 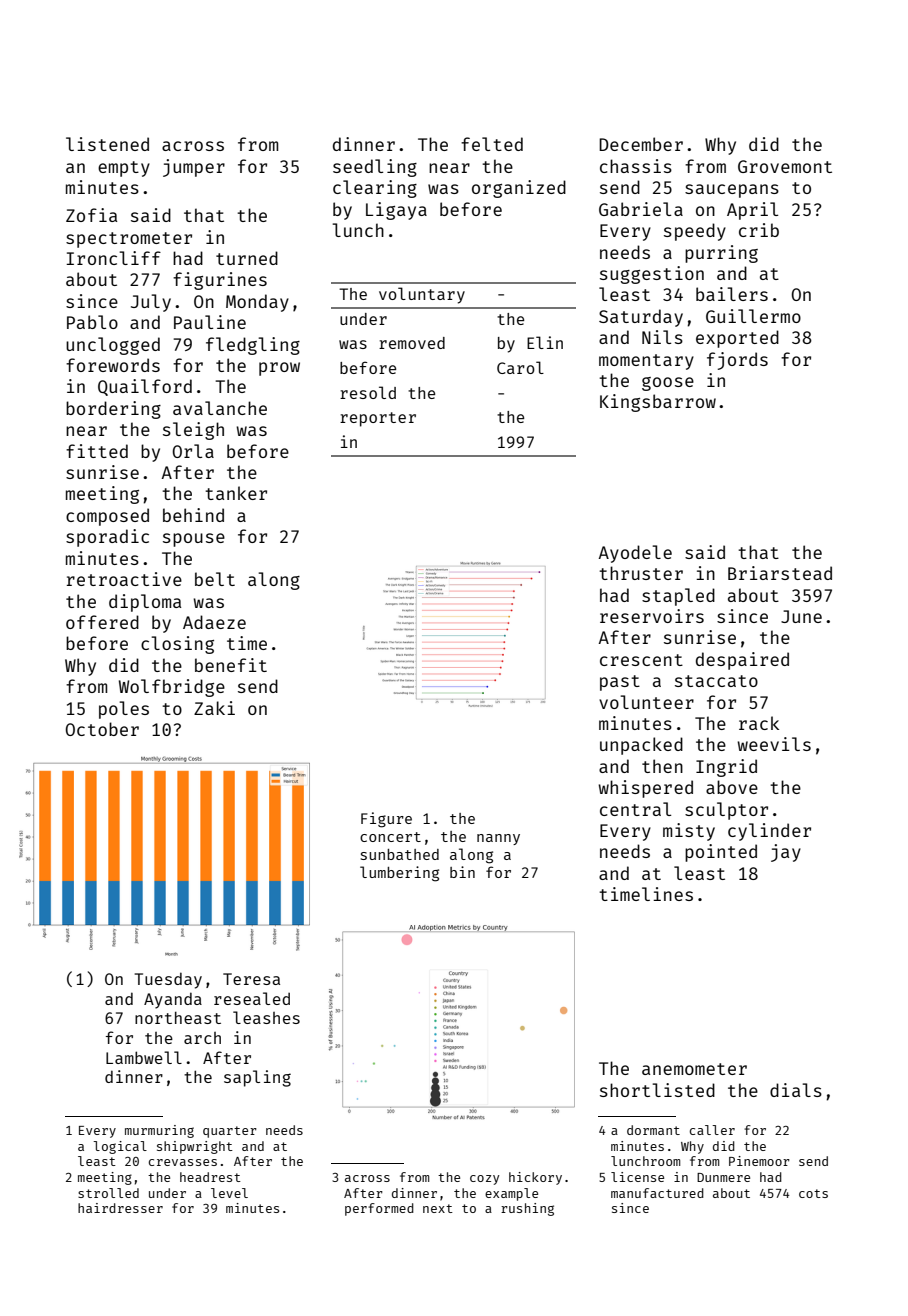 What do you see at coordinates (145, 387) in the image?
I see `Quailford` at bounding box center [145, 387].
